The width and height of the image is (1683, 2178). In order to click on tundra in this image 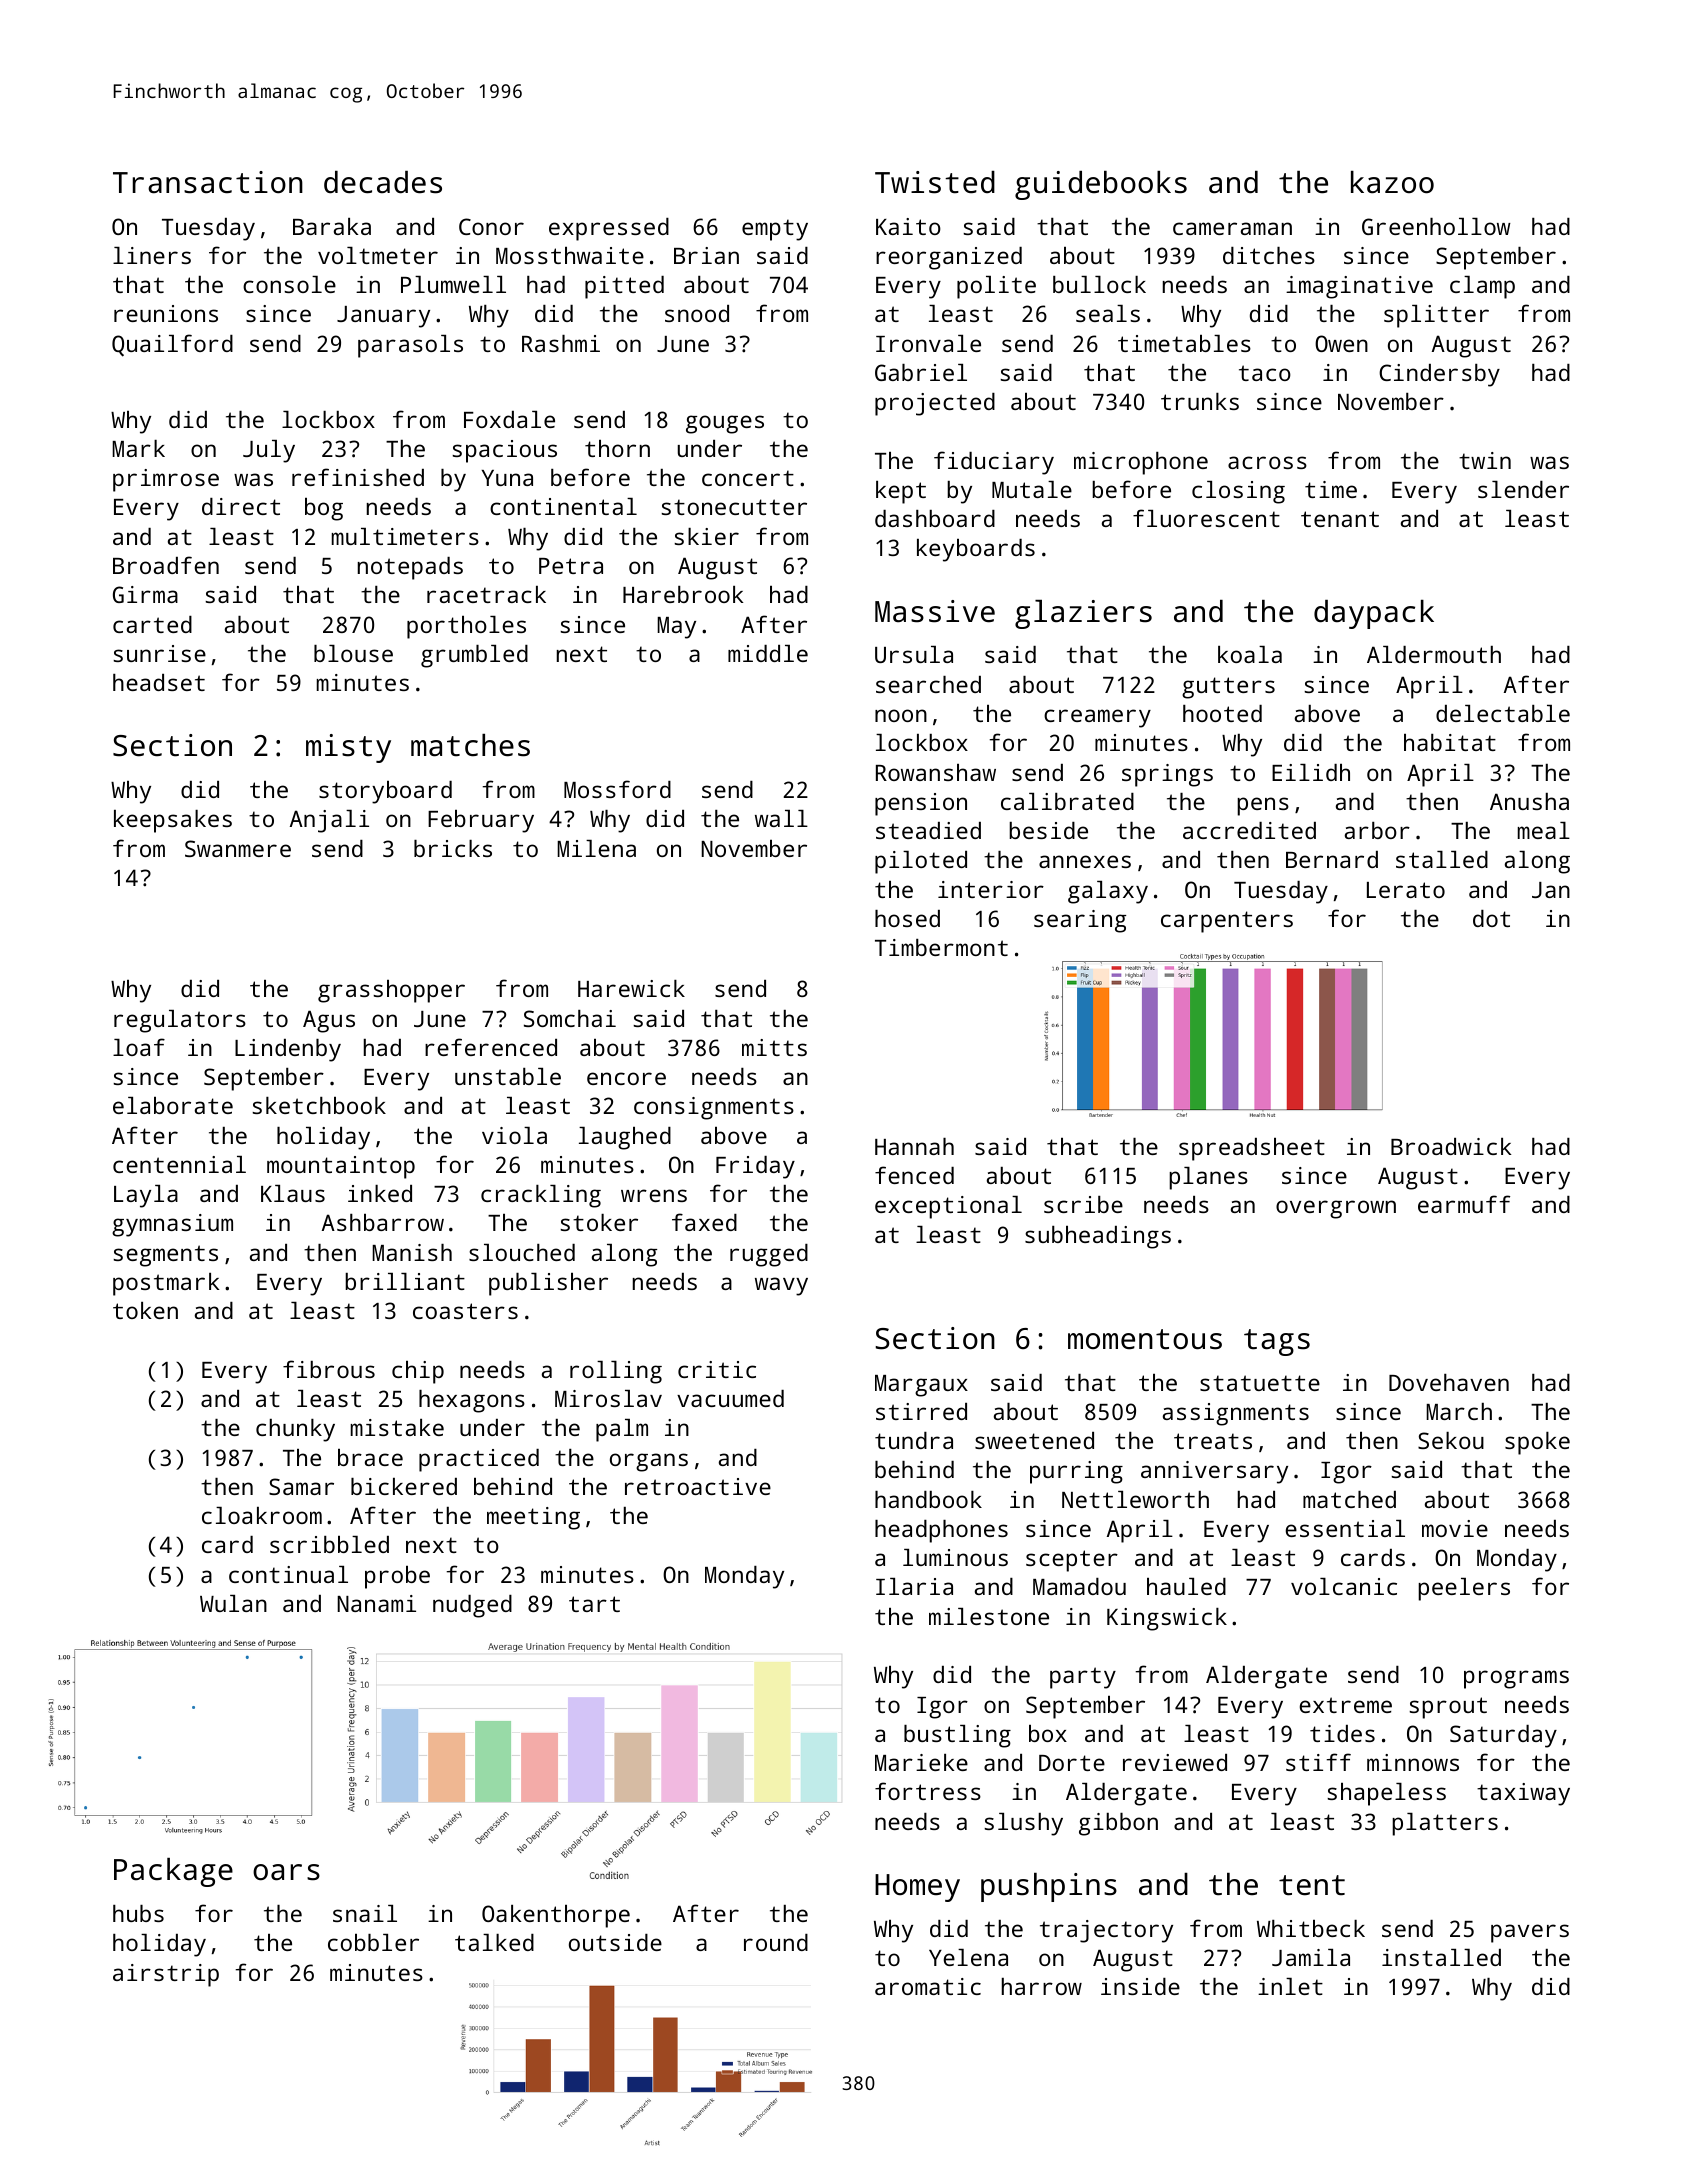, I will do `click(914, 1440)`.
